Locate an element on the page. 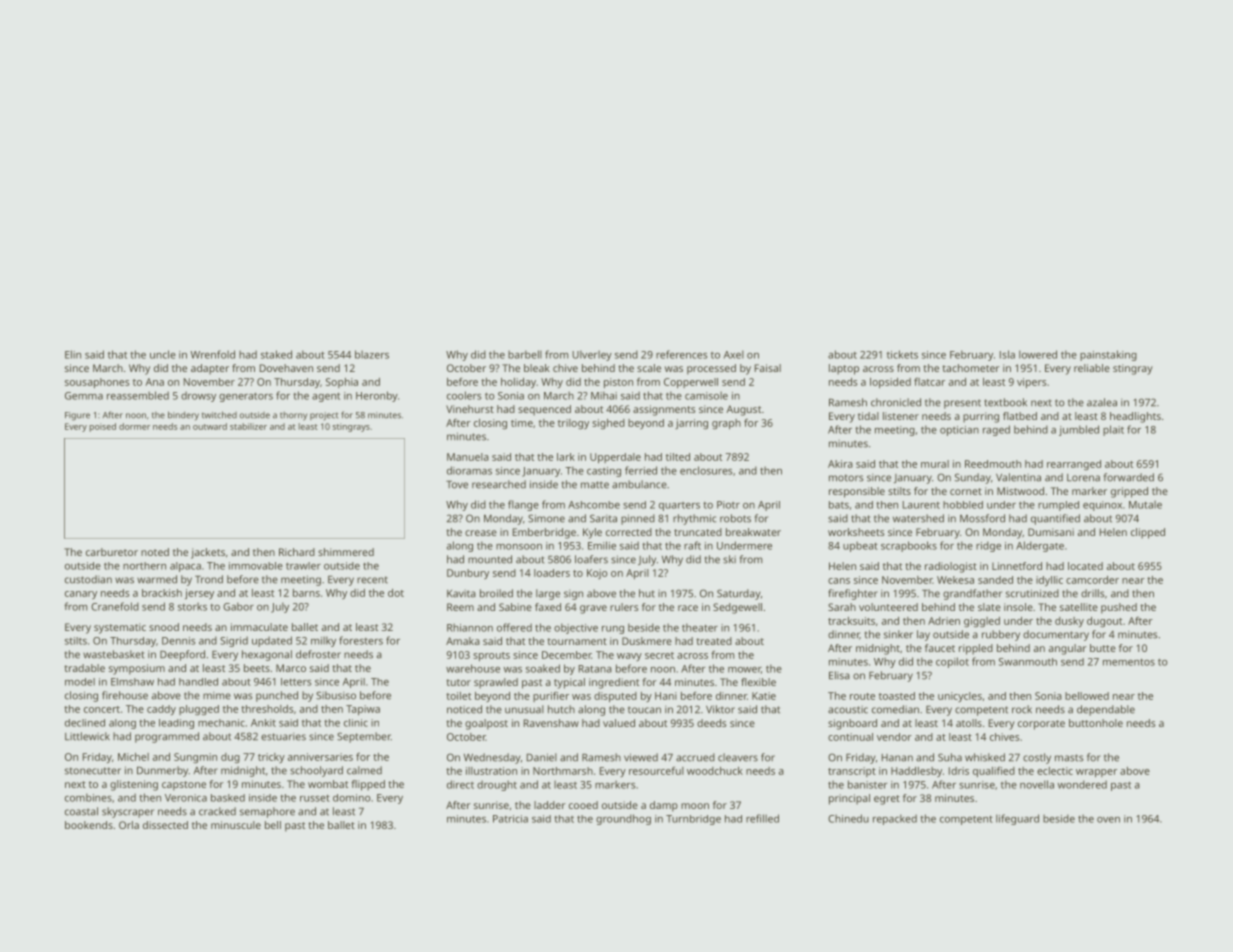 The image size is (1233, 952). groundhog is located at coordinates (623, 819).
